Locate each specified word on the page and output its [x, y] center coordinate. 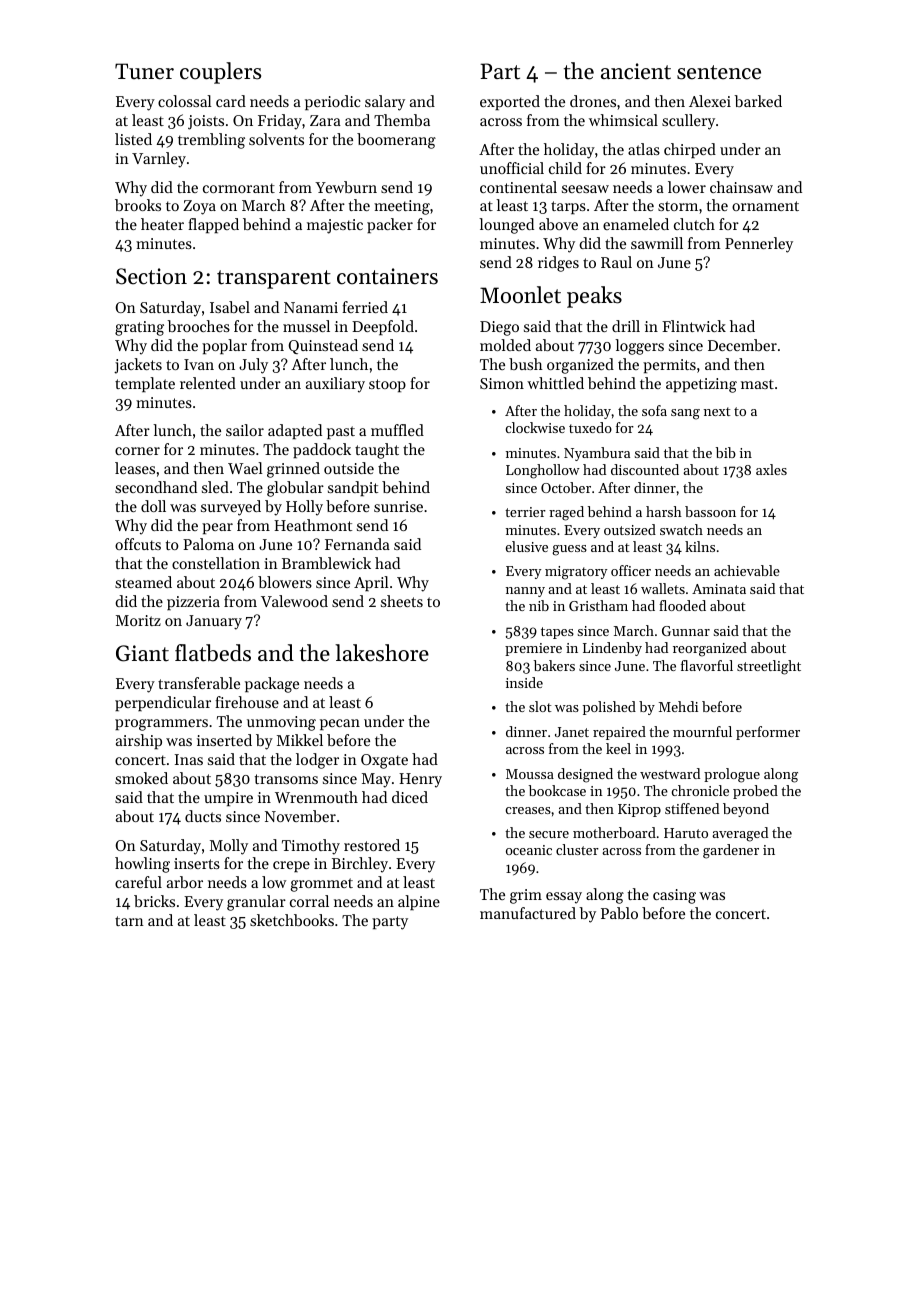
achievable [747, 570]
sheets [402, 601]
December [742, 345]
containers [387, 276]
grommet [321, 885]
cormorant [239, 188]
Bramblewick [326, 563]
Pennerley [759, 245]
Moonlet [520, 295]
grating [139, 328]
